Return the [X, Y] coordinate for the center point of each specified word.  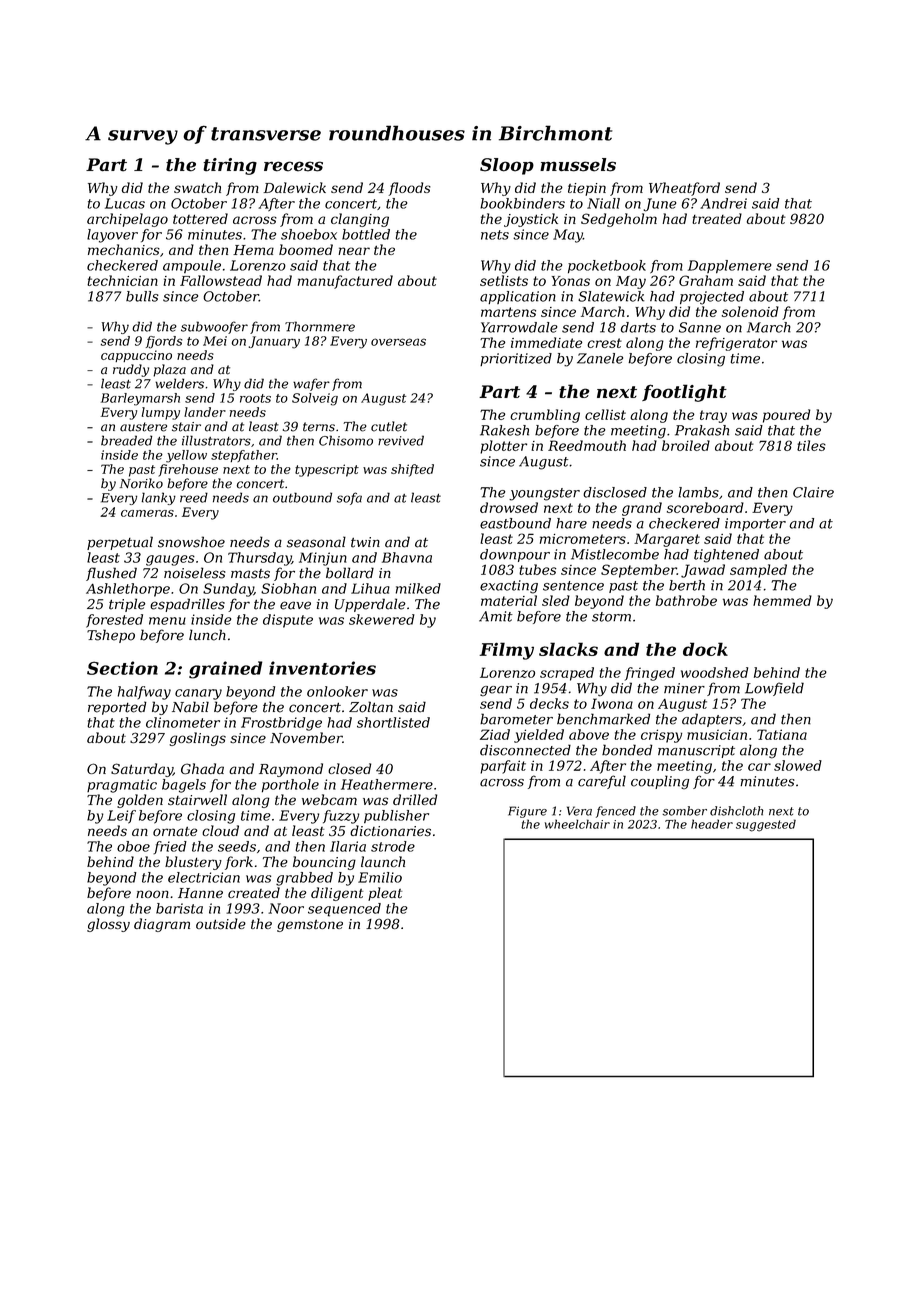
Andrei [723, 203]
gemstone [310, 926]
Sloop [507, 166]
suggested [766, 825]
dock [705, 649]
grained [225, 670]
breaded [126, 440]
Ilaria [348, 846]
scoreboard [705, 507]
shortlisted [393, 722]
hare [571, 523]
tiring [230, 166]
